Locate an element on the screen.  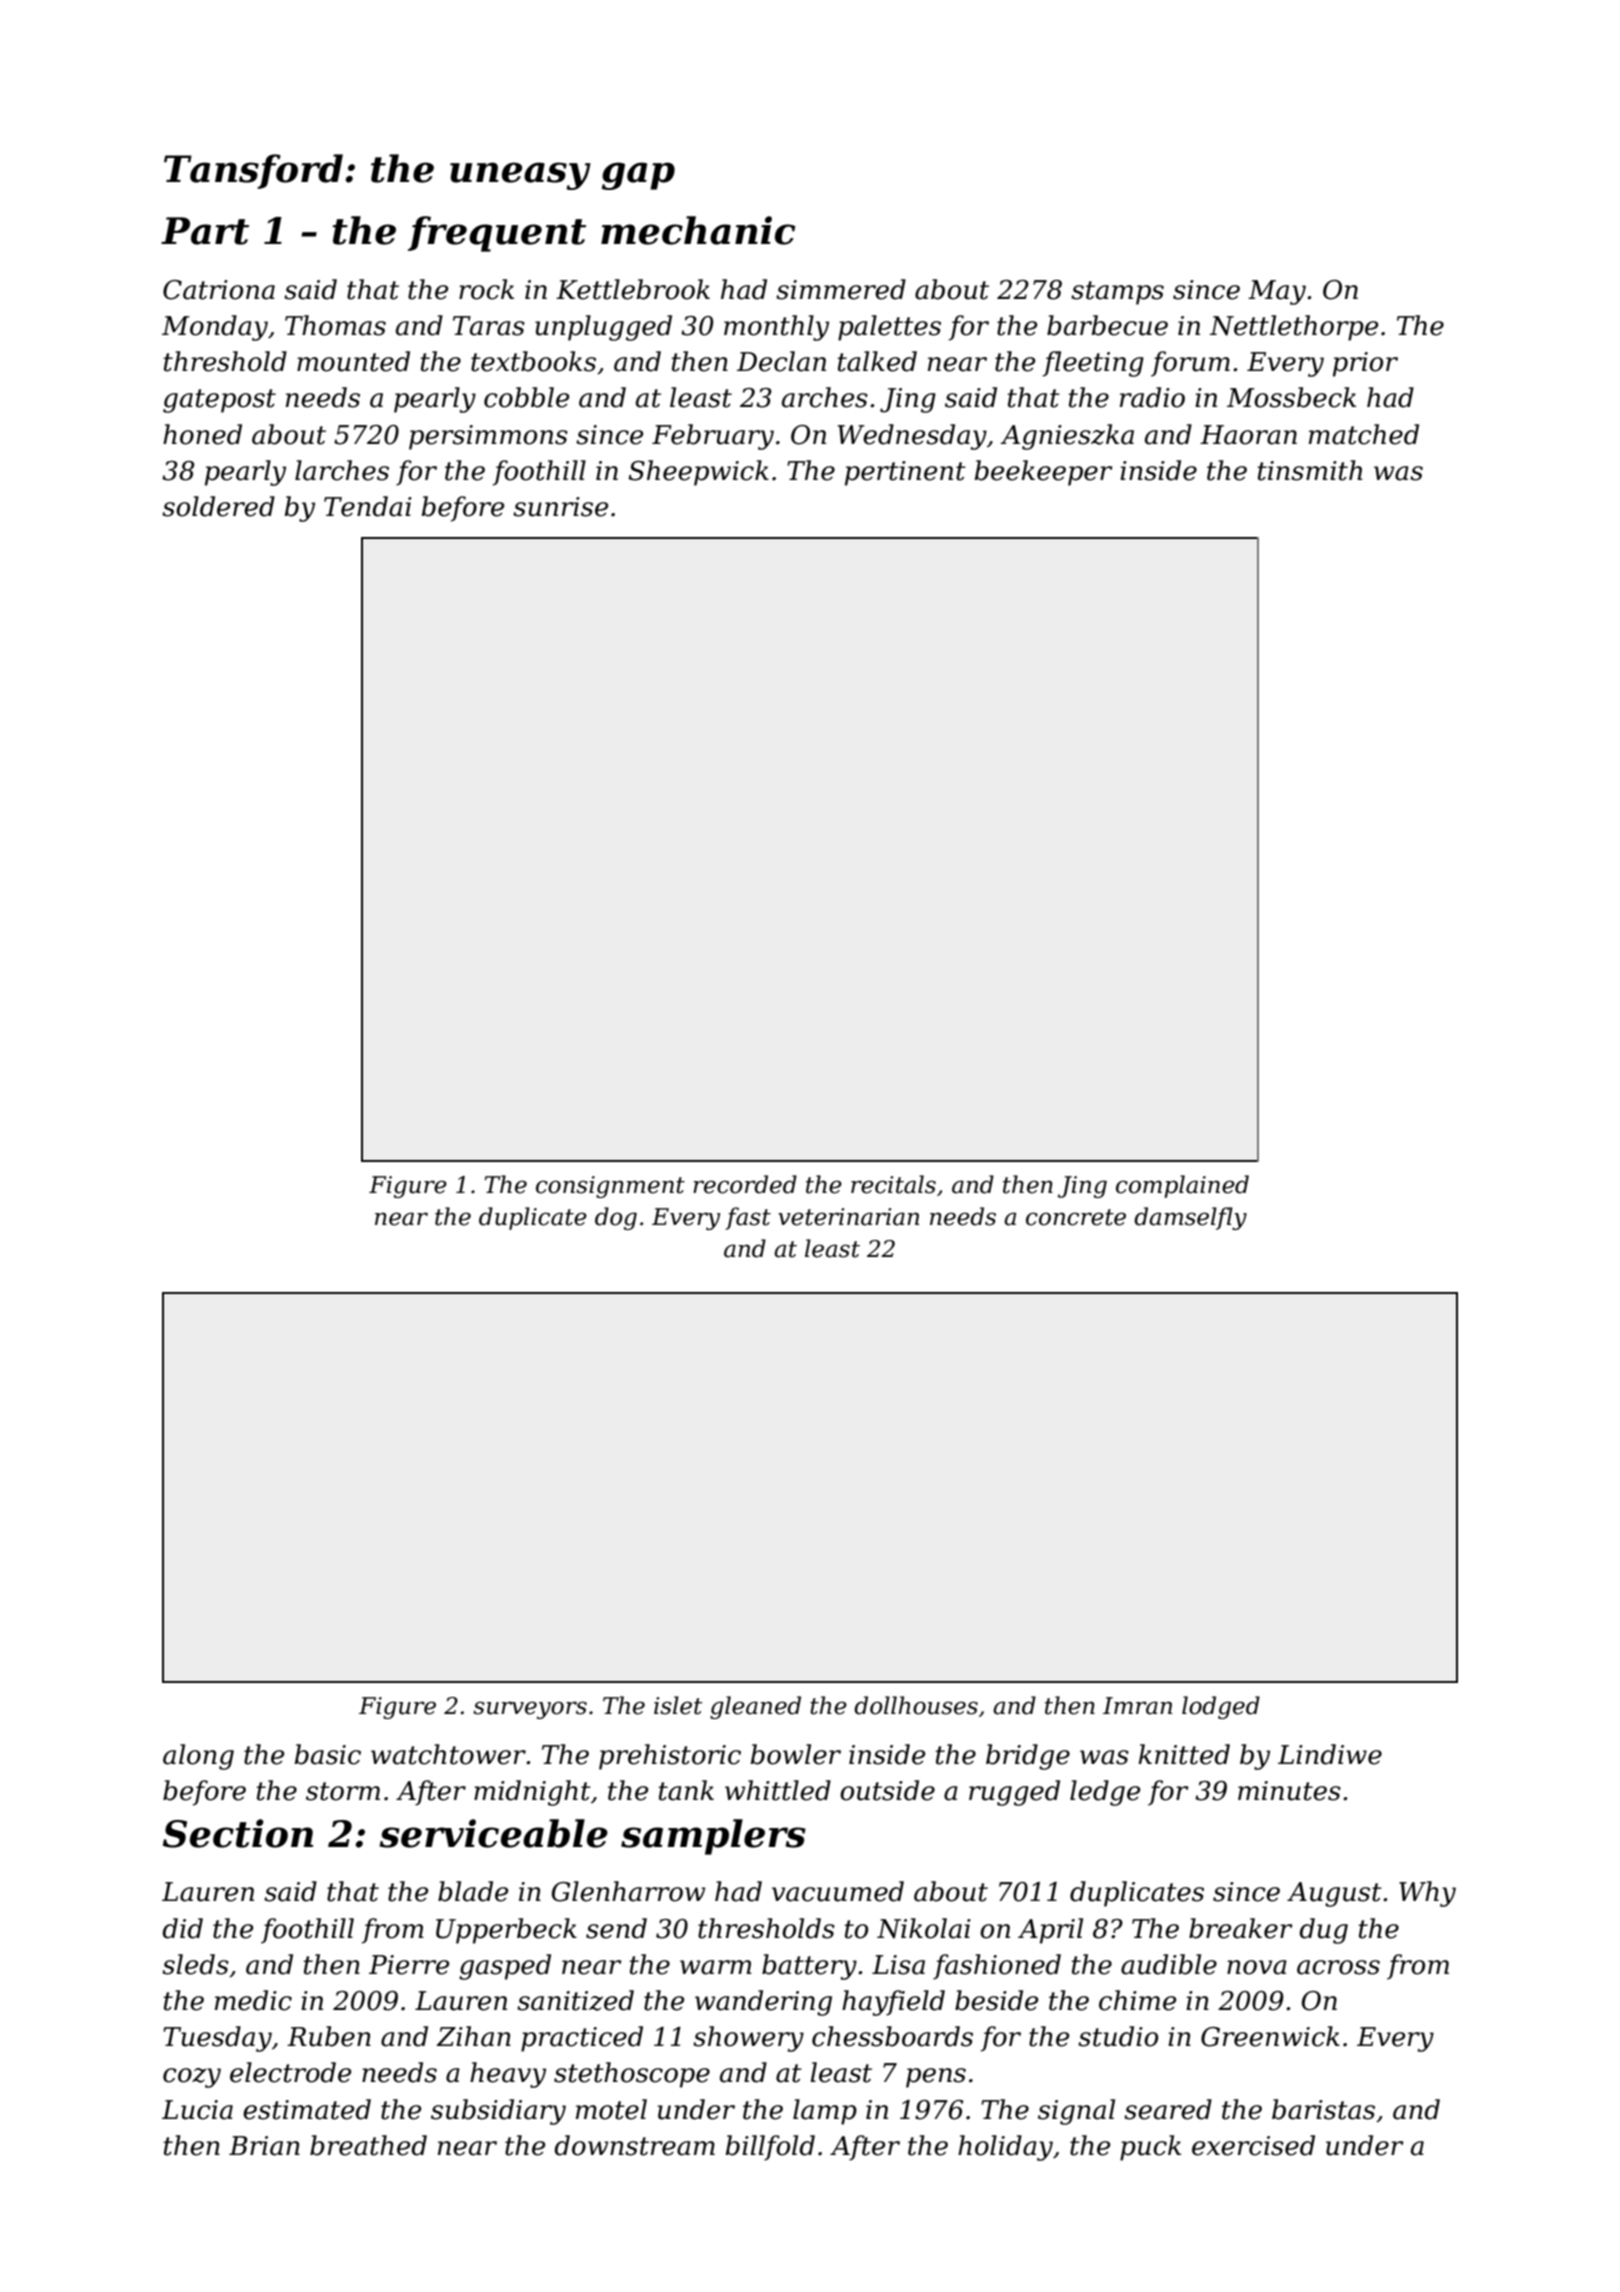
Wednesday is located at coordinates (912, 437).
